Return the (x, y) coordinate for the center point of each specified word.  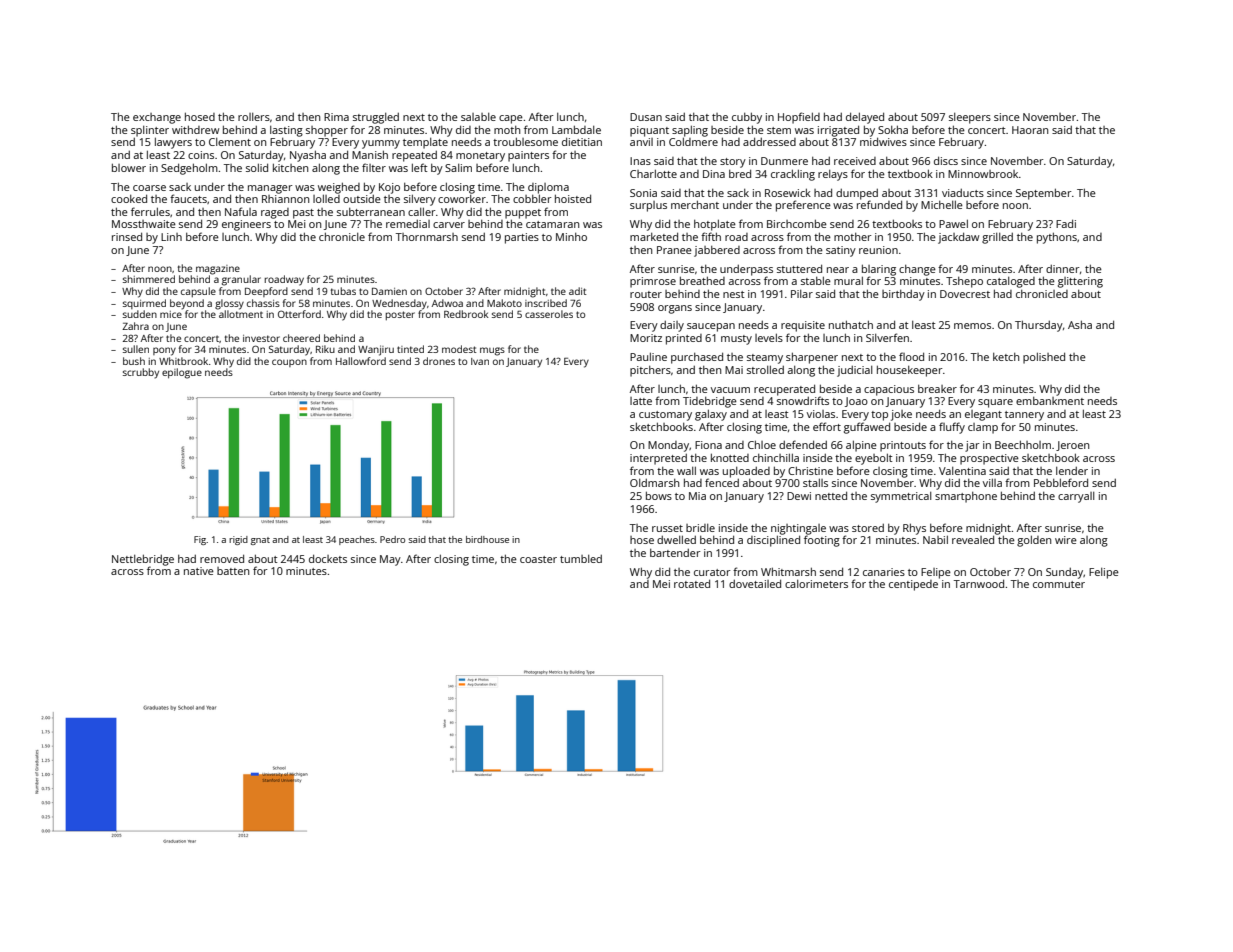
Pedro (392, 539)
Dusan (646, 117)
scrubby (141, 373)
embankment (1050, 401)
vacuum (730, 390)
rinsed (127, 236)
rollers (254, 117)
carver (449, 225)
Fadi (1066, 223)
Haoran (1030, 130)
